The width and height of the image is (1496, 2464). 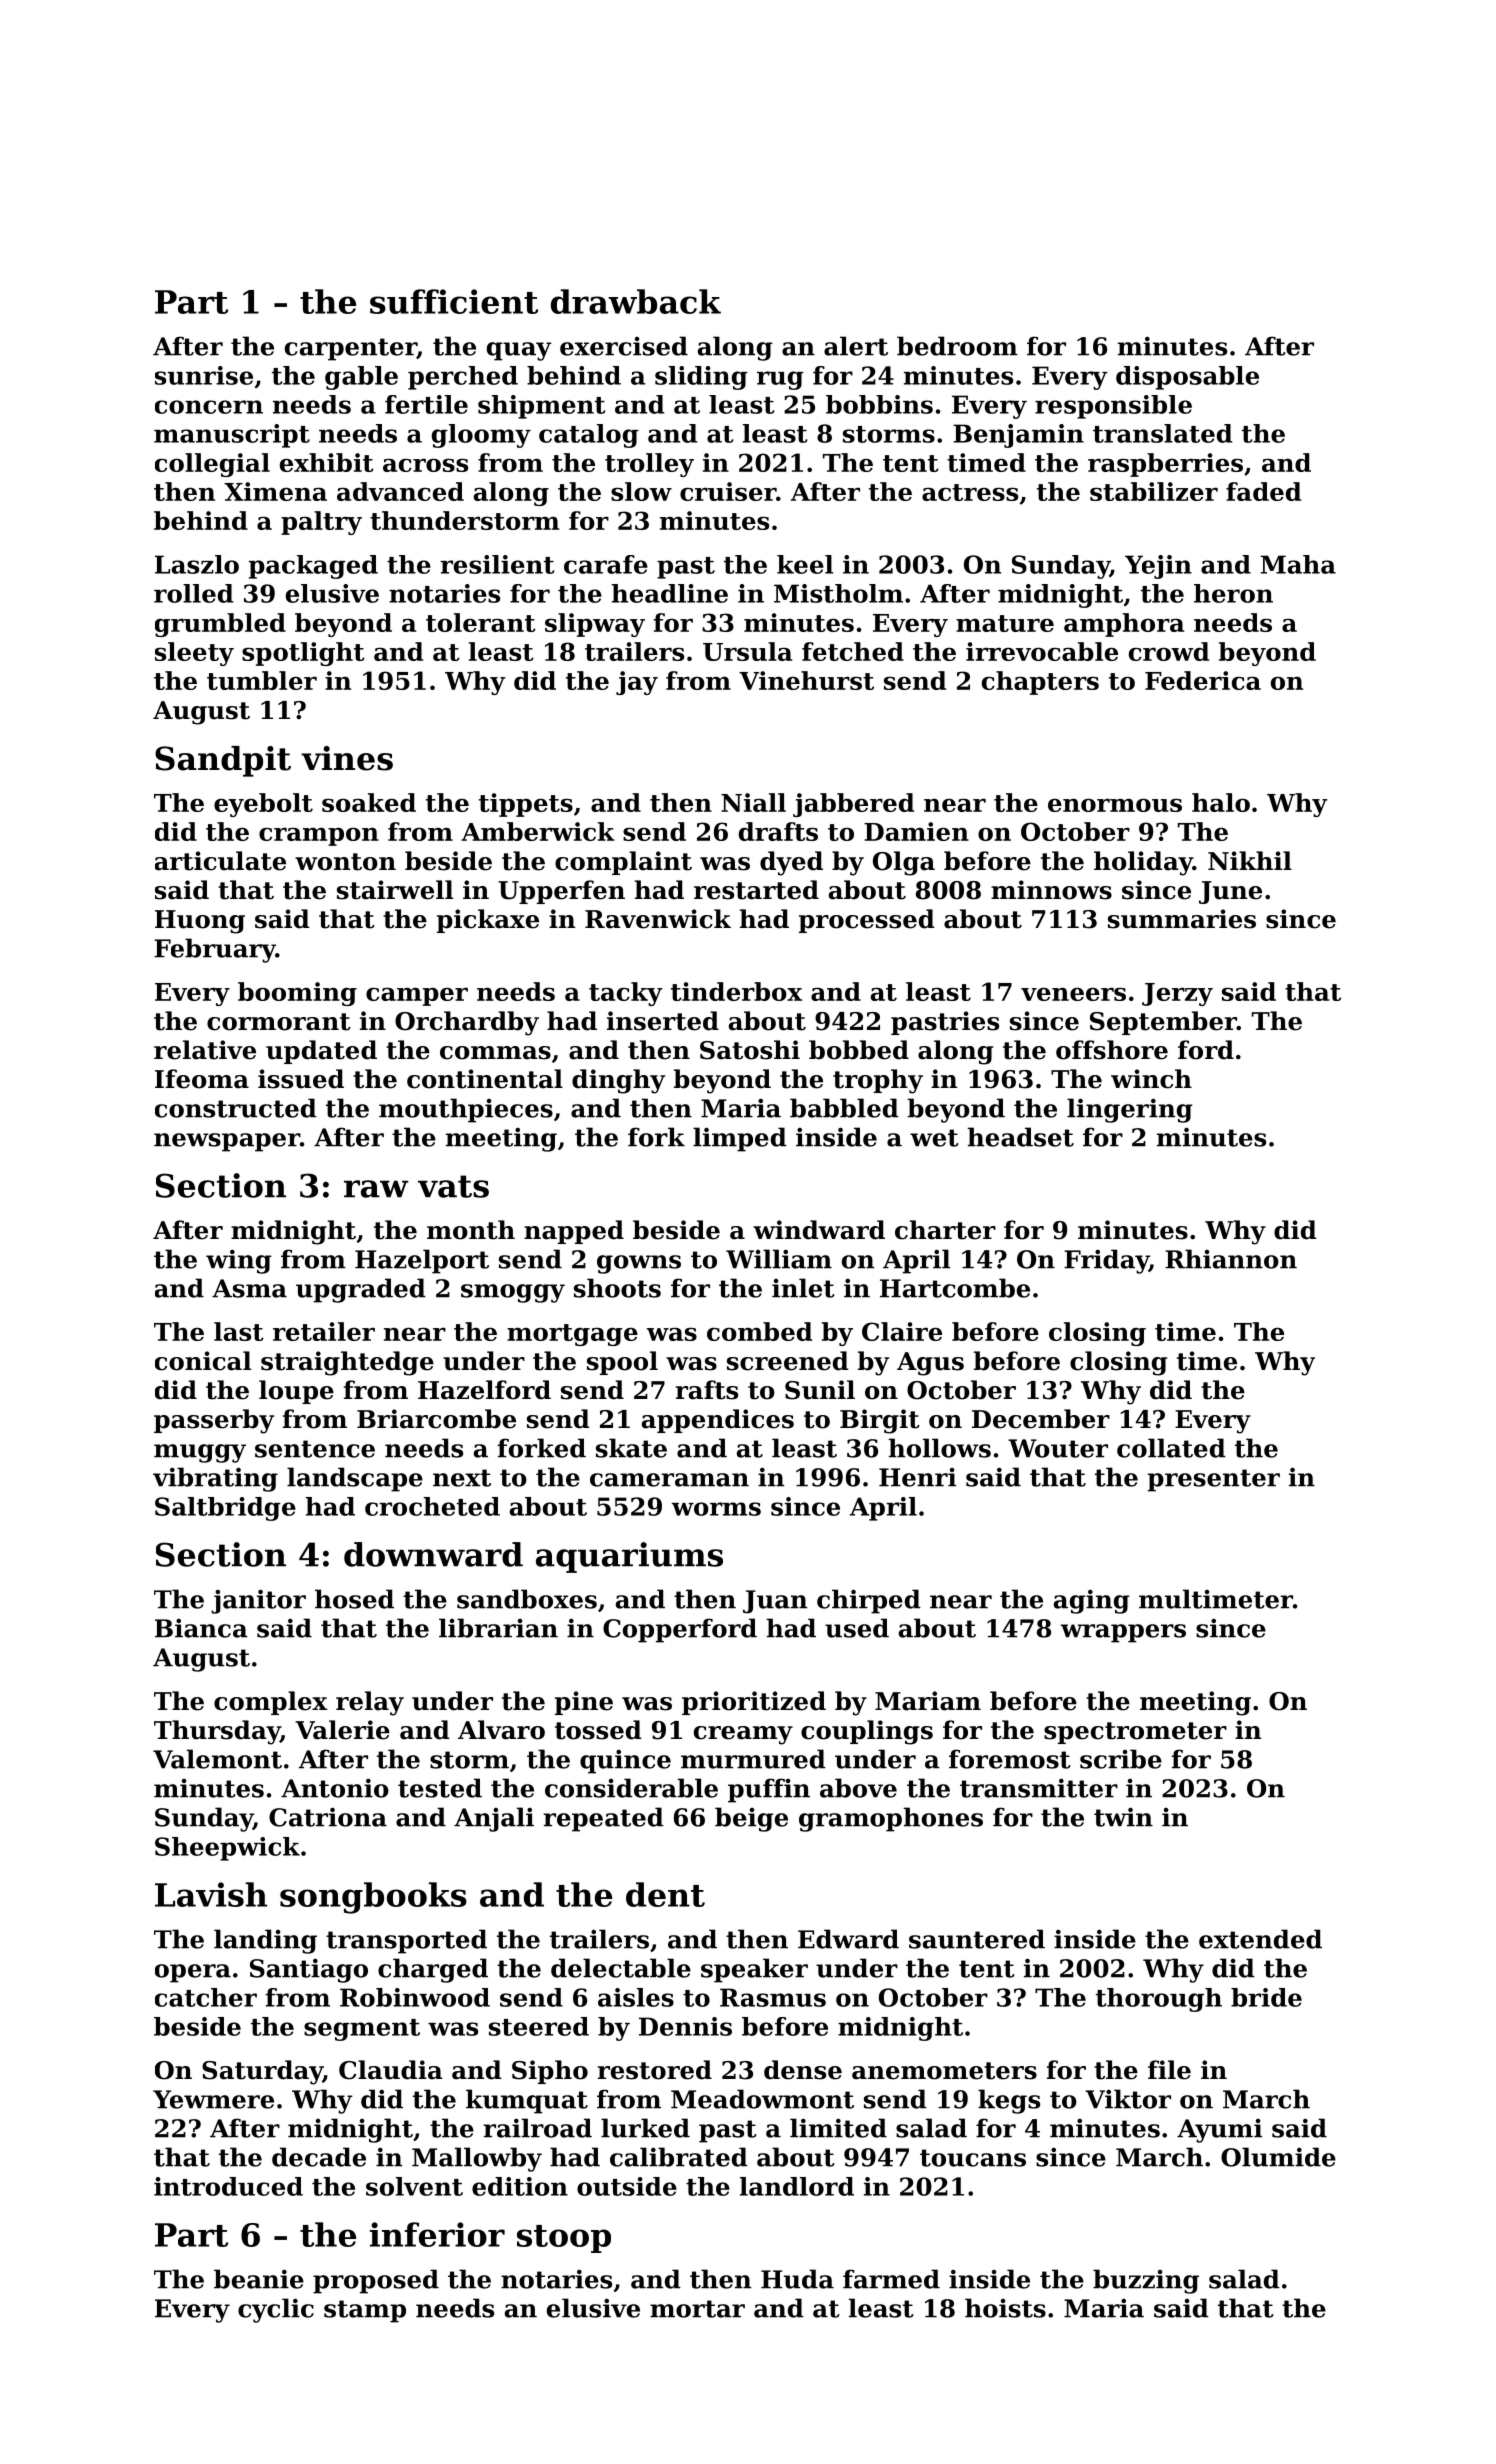 I want to click on janitor, so click(x=258, y=1601).
